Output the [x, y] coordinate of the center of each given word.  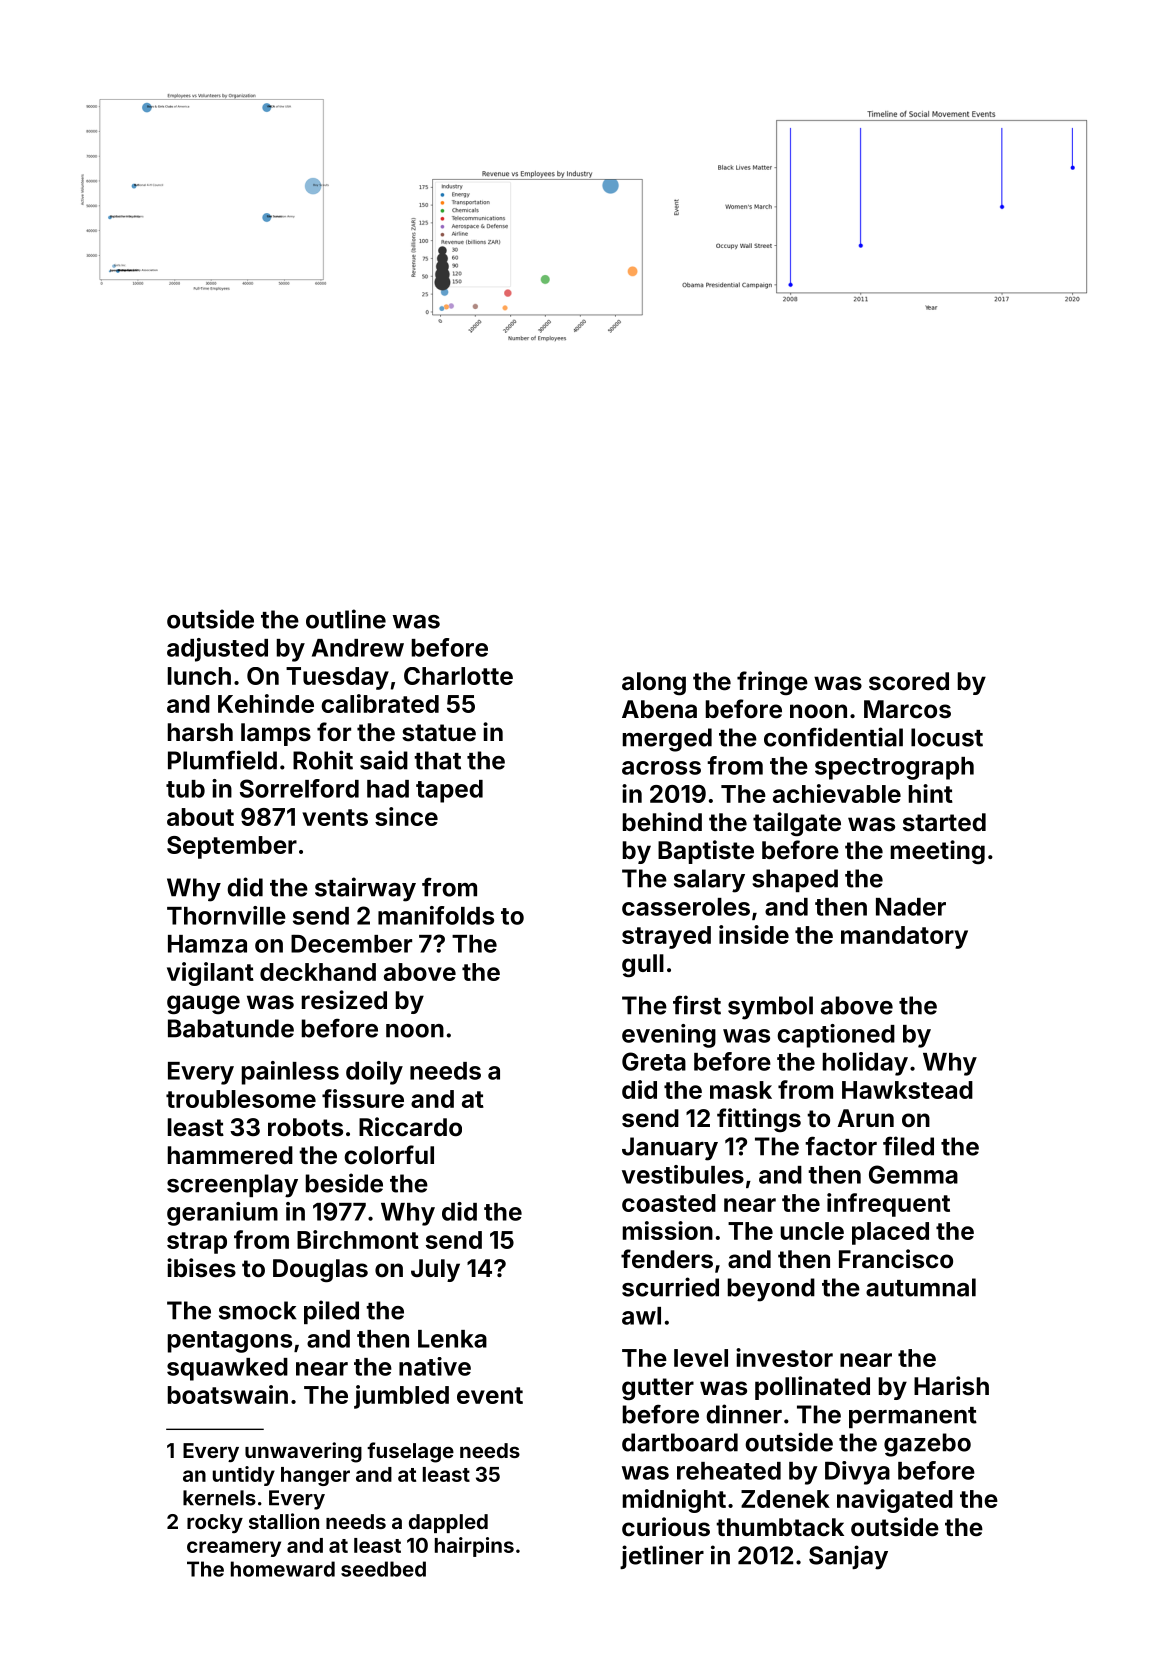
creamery [234, 1549]
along [654, 683]
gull [643, 965]
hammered [230, 1155]
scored [909, 681]
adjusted [217, 650]
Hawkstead [907, 1090]
